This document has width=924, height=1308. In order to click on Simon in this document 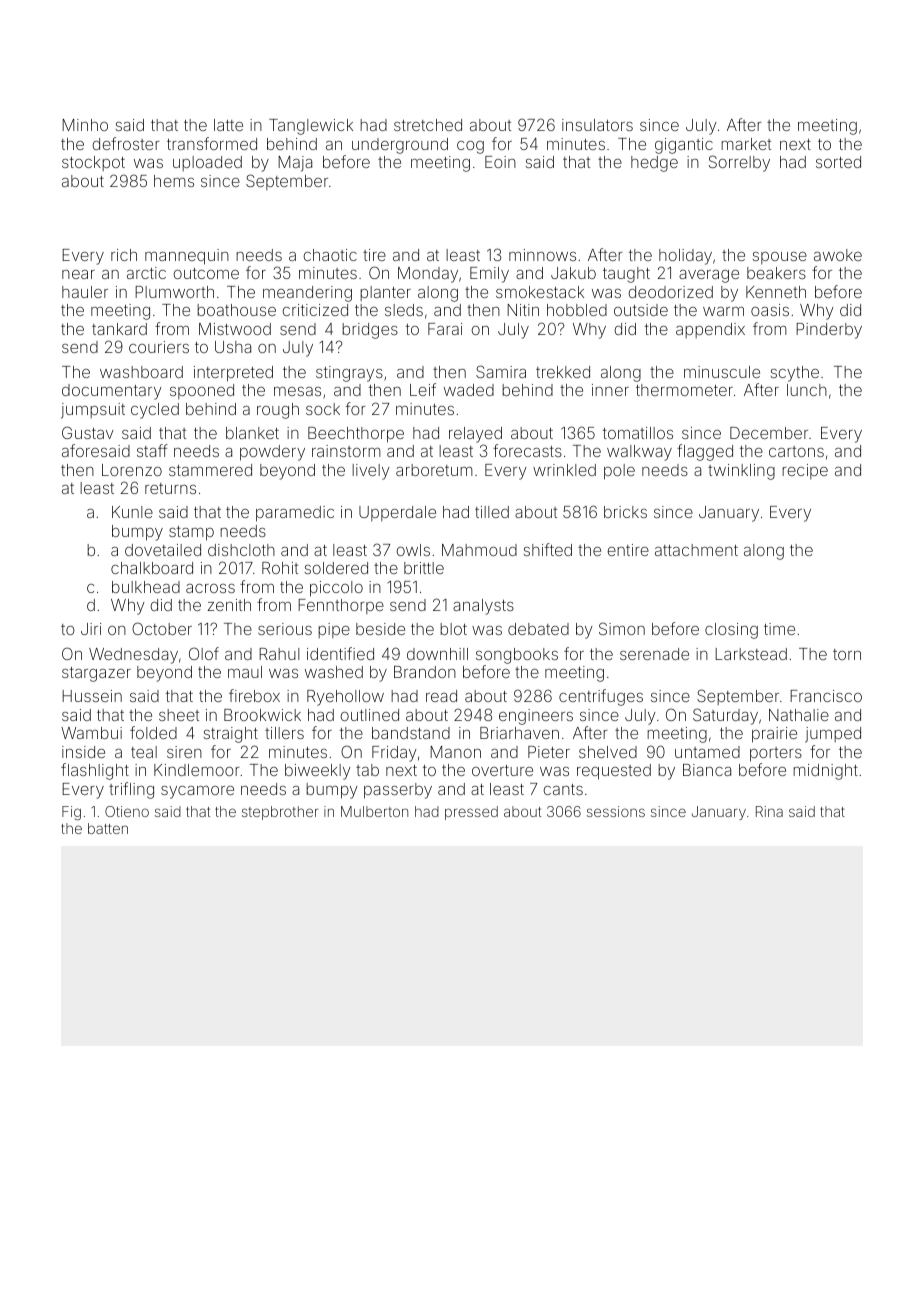, I will do `click(622, 628)`.
